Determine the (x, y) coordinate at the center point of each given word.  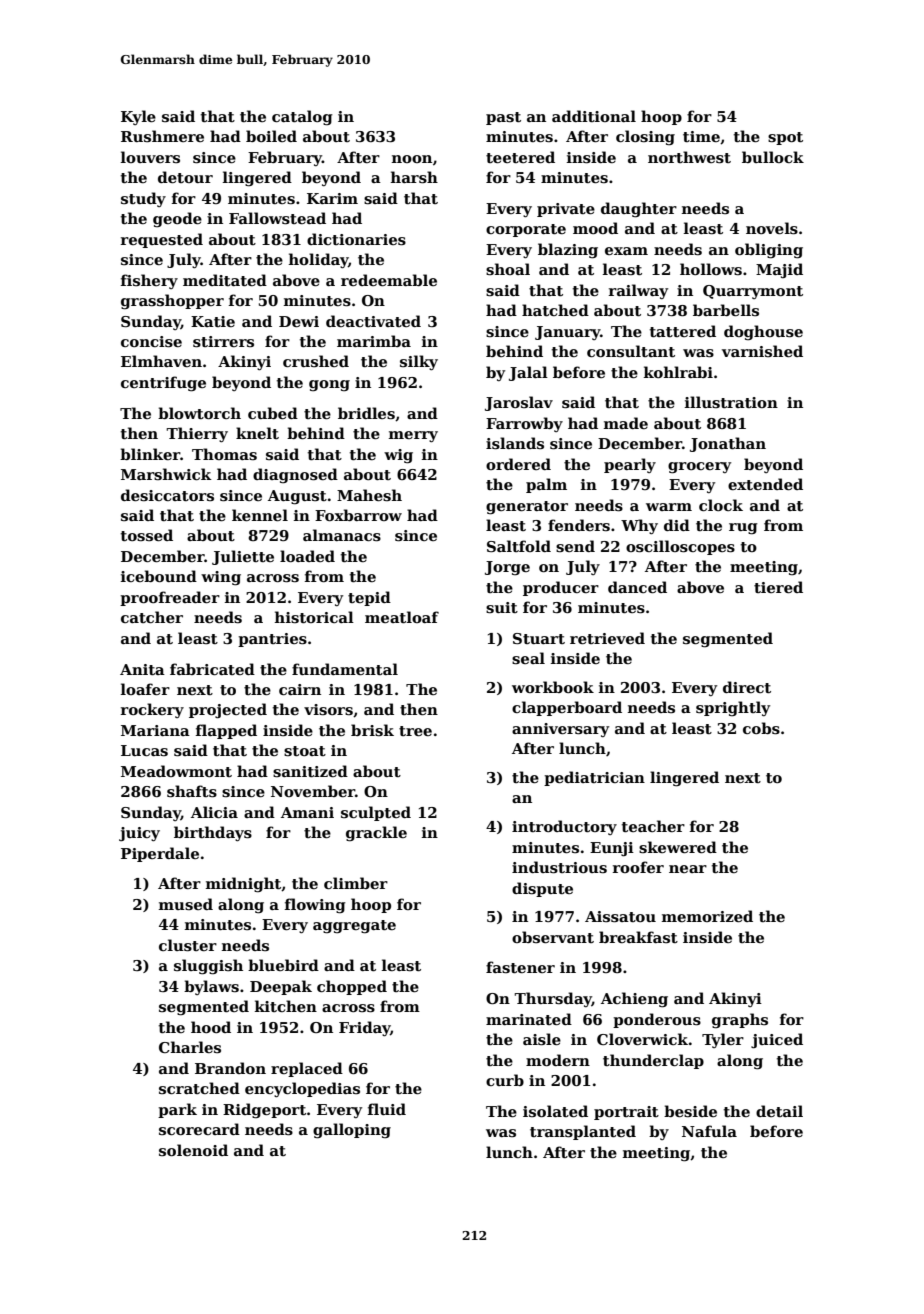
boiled (271, 136)
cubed (273, 413)
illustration (731, 402)
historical (314, 617)
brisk (372, 730)
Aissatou (620, 917)
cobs (761, 728)
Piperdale (160, 854)
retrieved (607, 638)
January (567, 333)
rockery (152, 710)
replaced (307, 1069)
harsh (414, 177)
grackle (376, 834)
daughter (639, 210)
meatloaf (402, 617)
